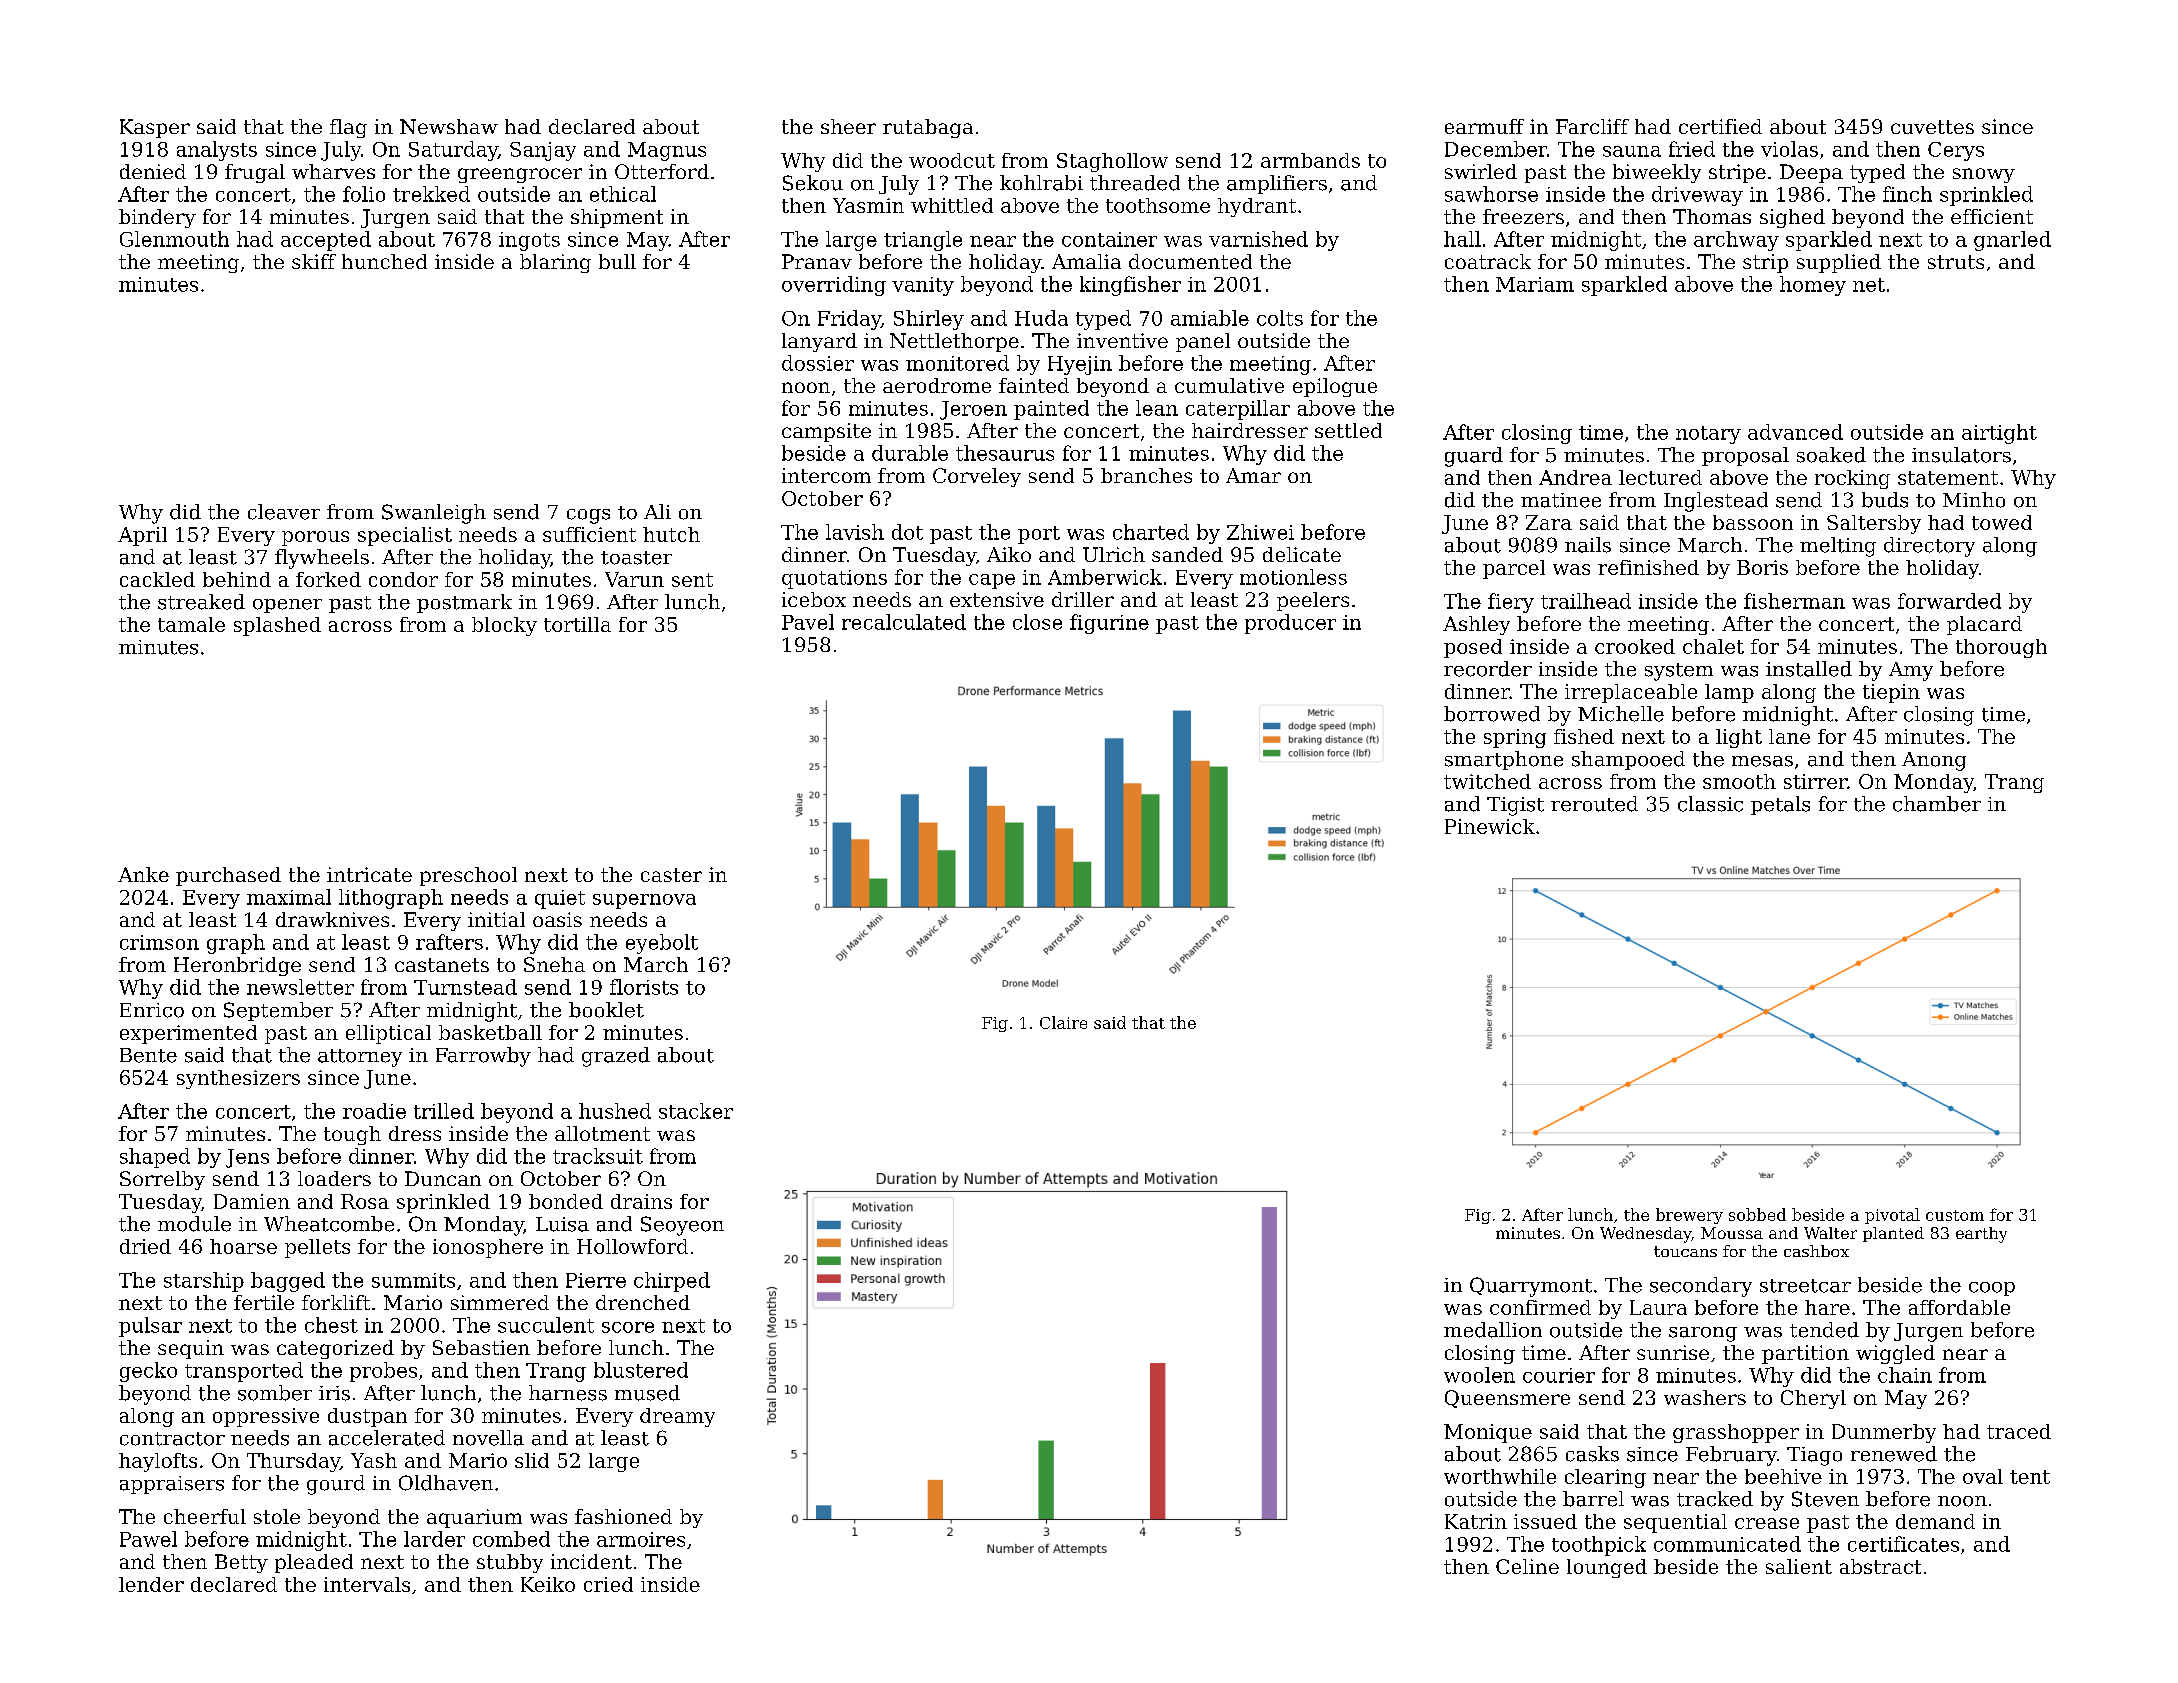 Image resolution: width=2178 pixels, height=1683 pixels. I want to click on chirped, so click(672, 1282).
